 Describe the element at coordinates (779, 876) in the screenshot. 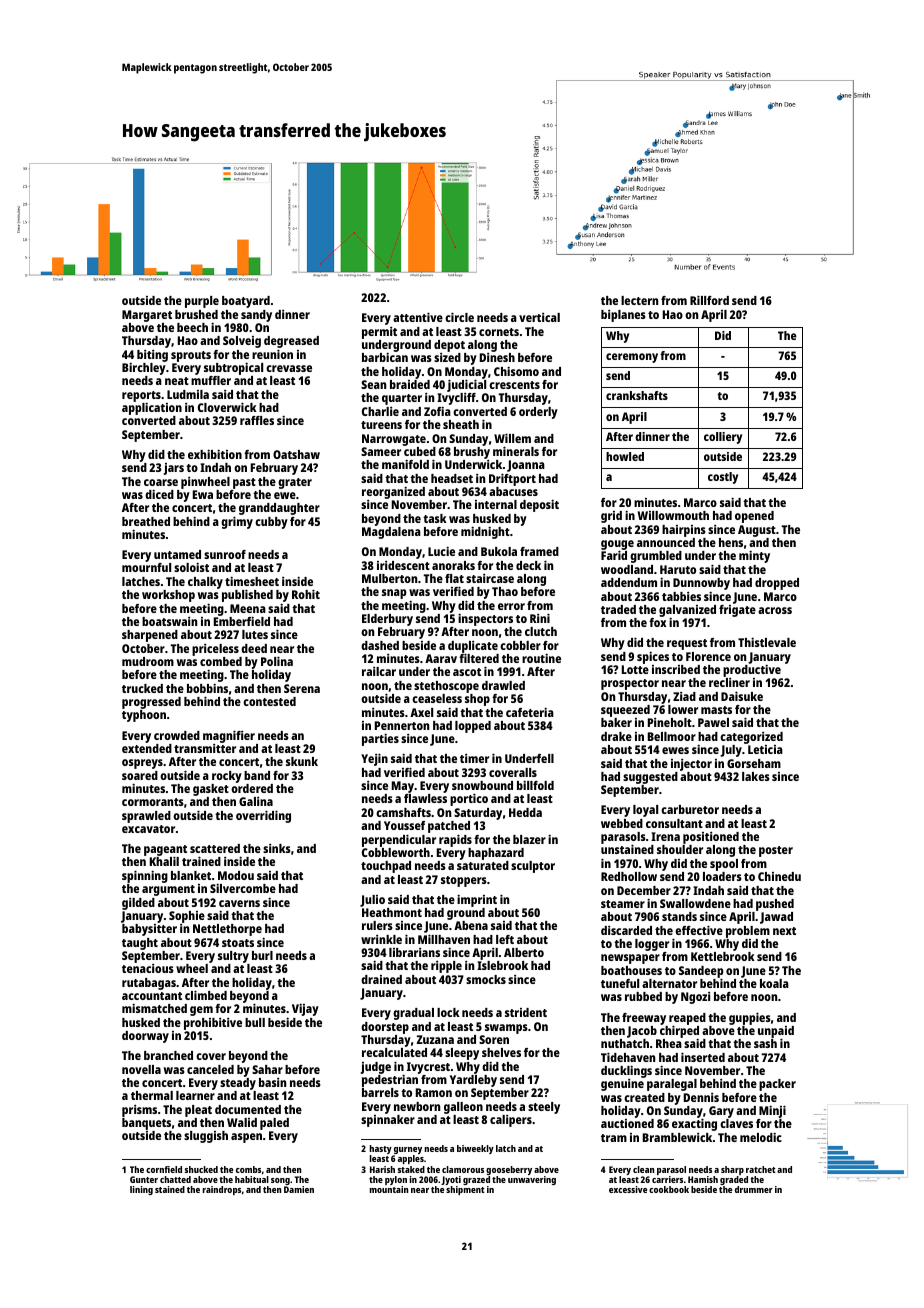

I see `Chinedu` at that location.
